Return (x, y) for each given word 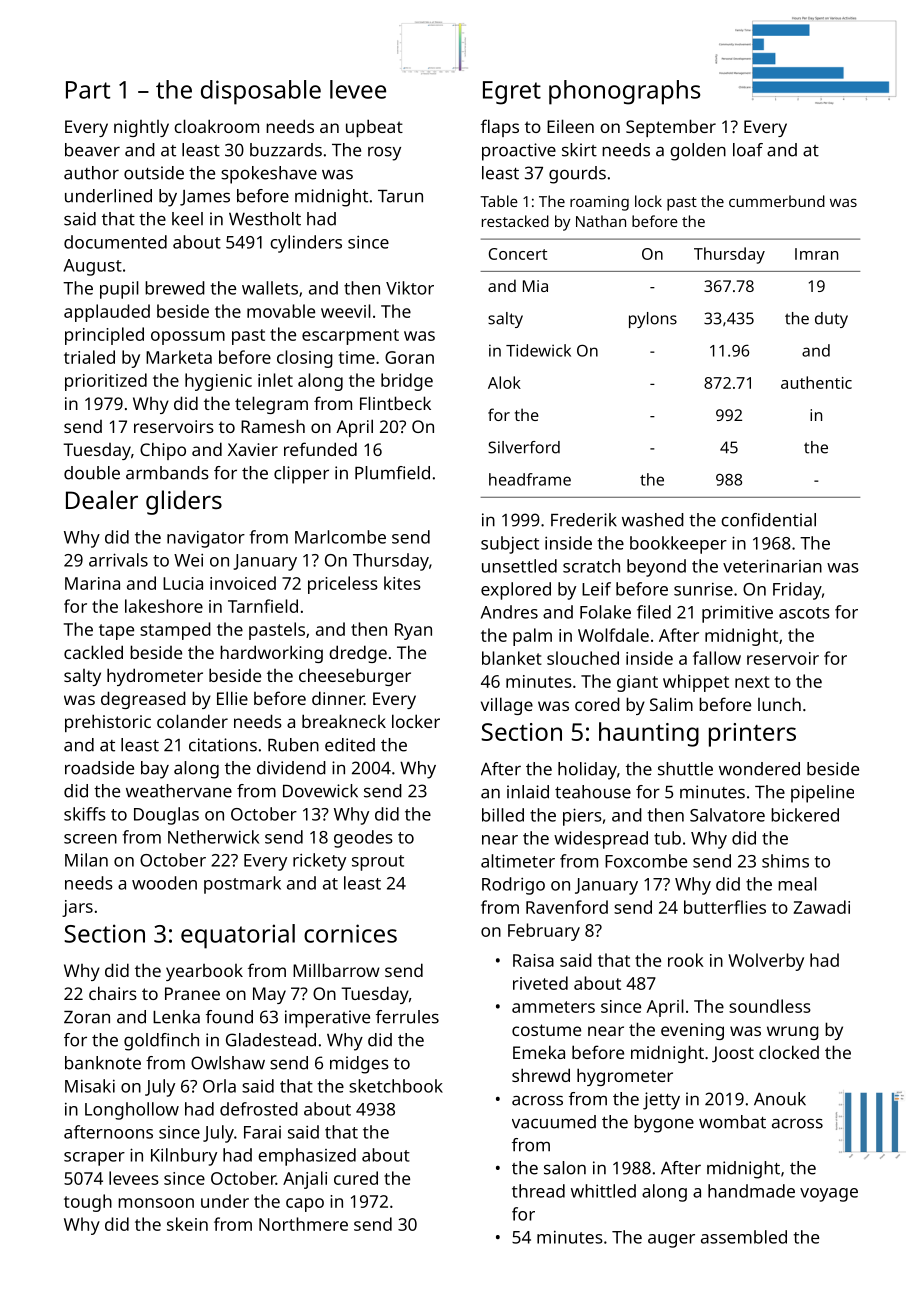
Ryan (413, 631)
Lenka (176, 1017)
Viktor (410, 288)
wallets (270, 288)
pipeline (822, 794)
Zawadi (821, 907)
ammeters (553, 1007)
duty (831, 320)
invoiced (243, 583)
